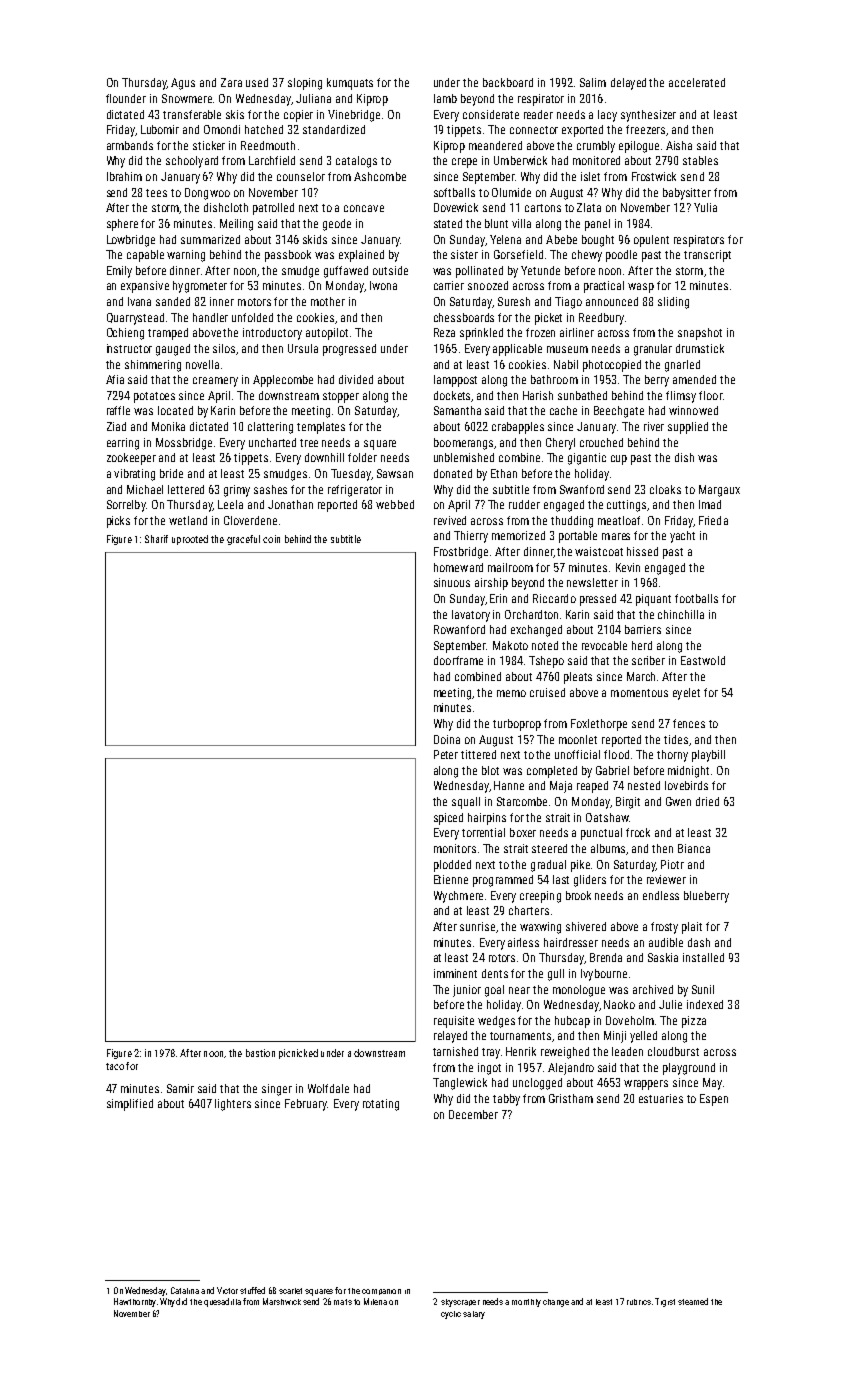 The height and width of the screenshot is (1400, 849). What do you see at coordinates (173, 301) in the screenshot?
I see `sanded` at bounding box center [173, 301].
